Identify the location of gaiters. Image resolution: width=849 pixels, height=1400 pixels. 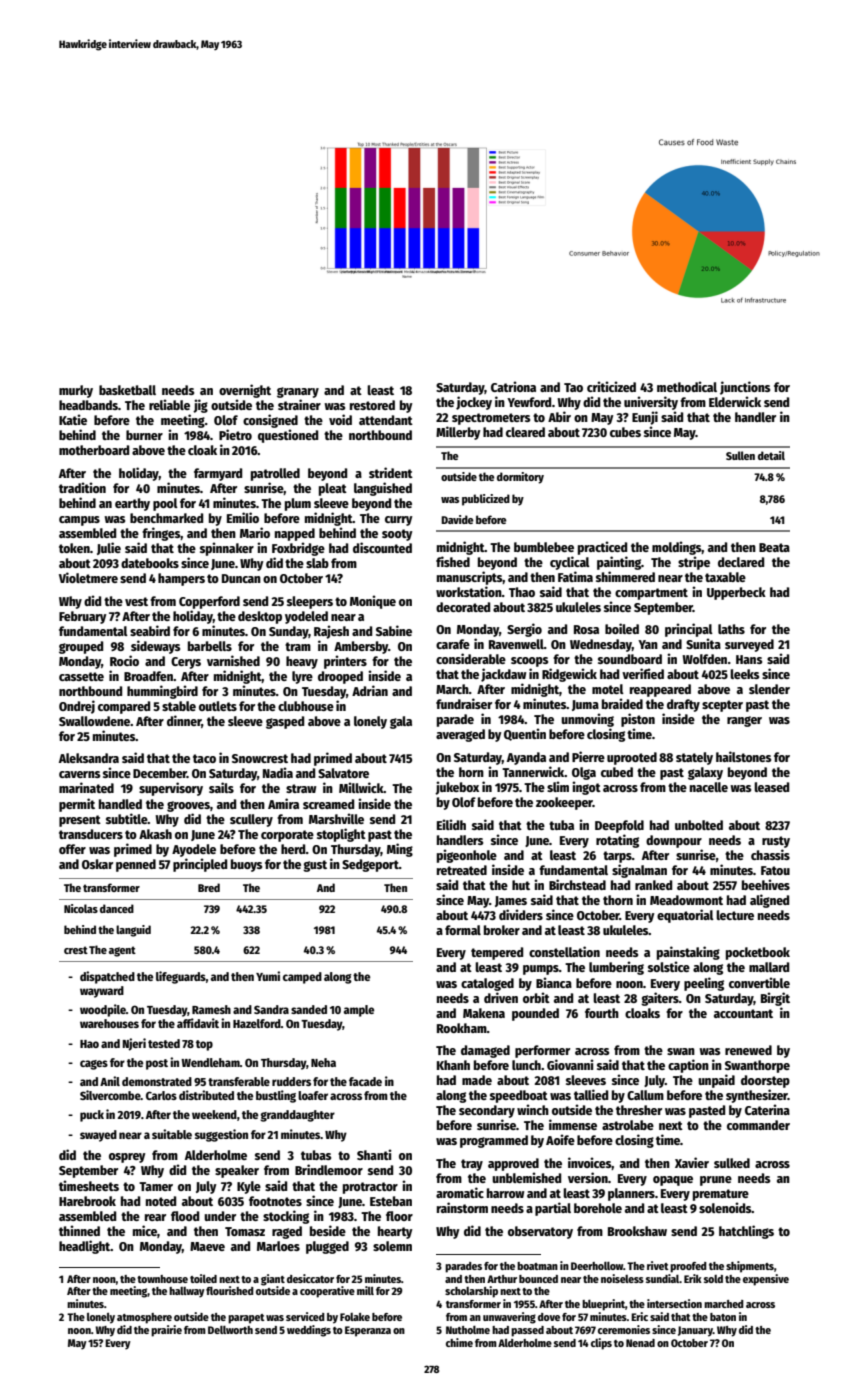
(660, 999).
